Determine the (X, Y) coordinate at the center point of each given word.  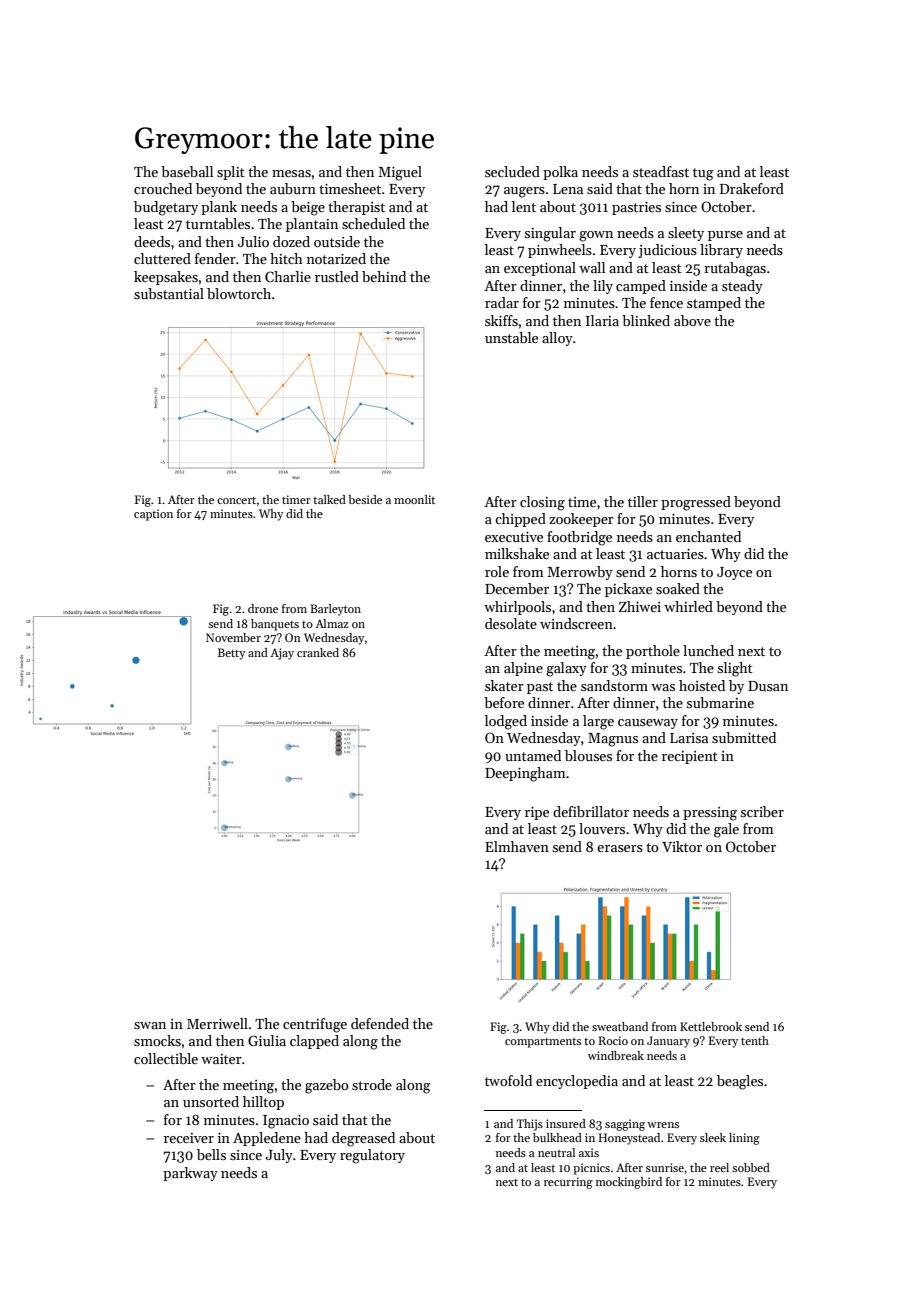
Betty (231, 654)
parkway (190, 1174)
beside (365, 499)
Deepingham (525, 774)
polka (560, 173)
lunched (708, 650)
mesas (291, 173)
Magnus (613, 740)
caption (153, 515)
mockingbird (629, 1183)
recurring (568, 1183)
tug (703, 174)
